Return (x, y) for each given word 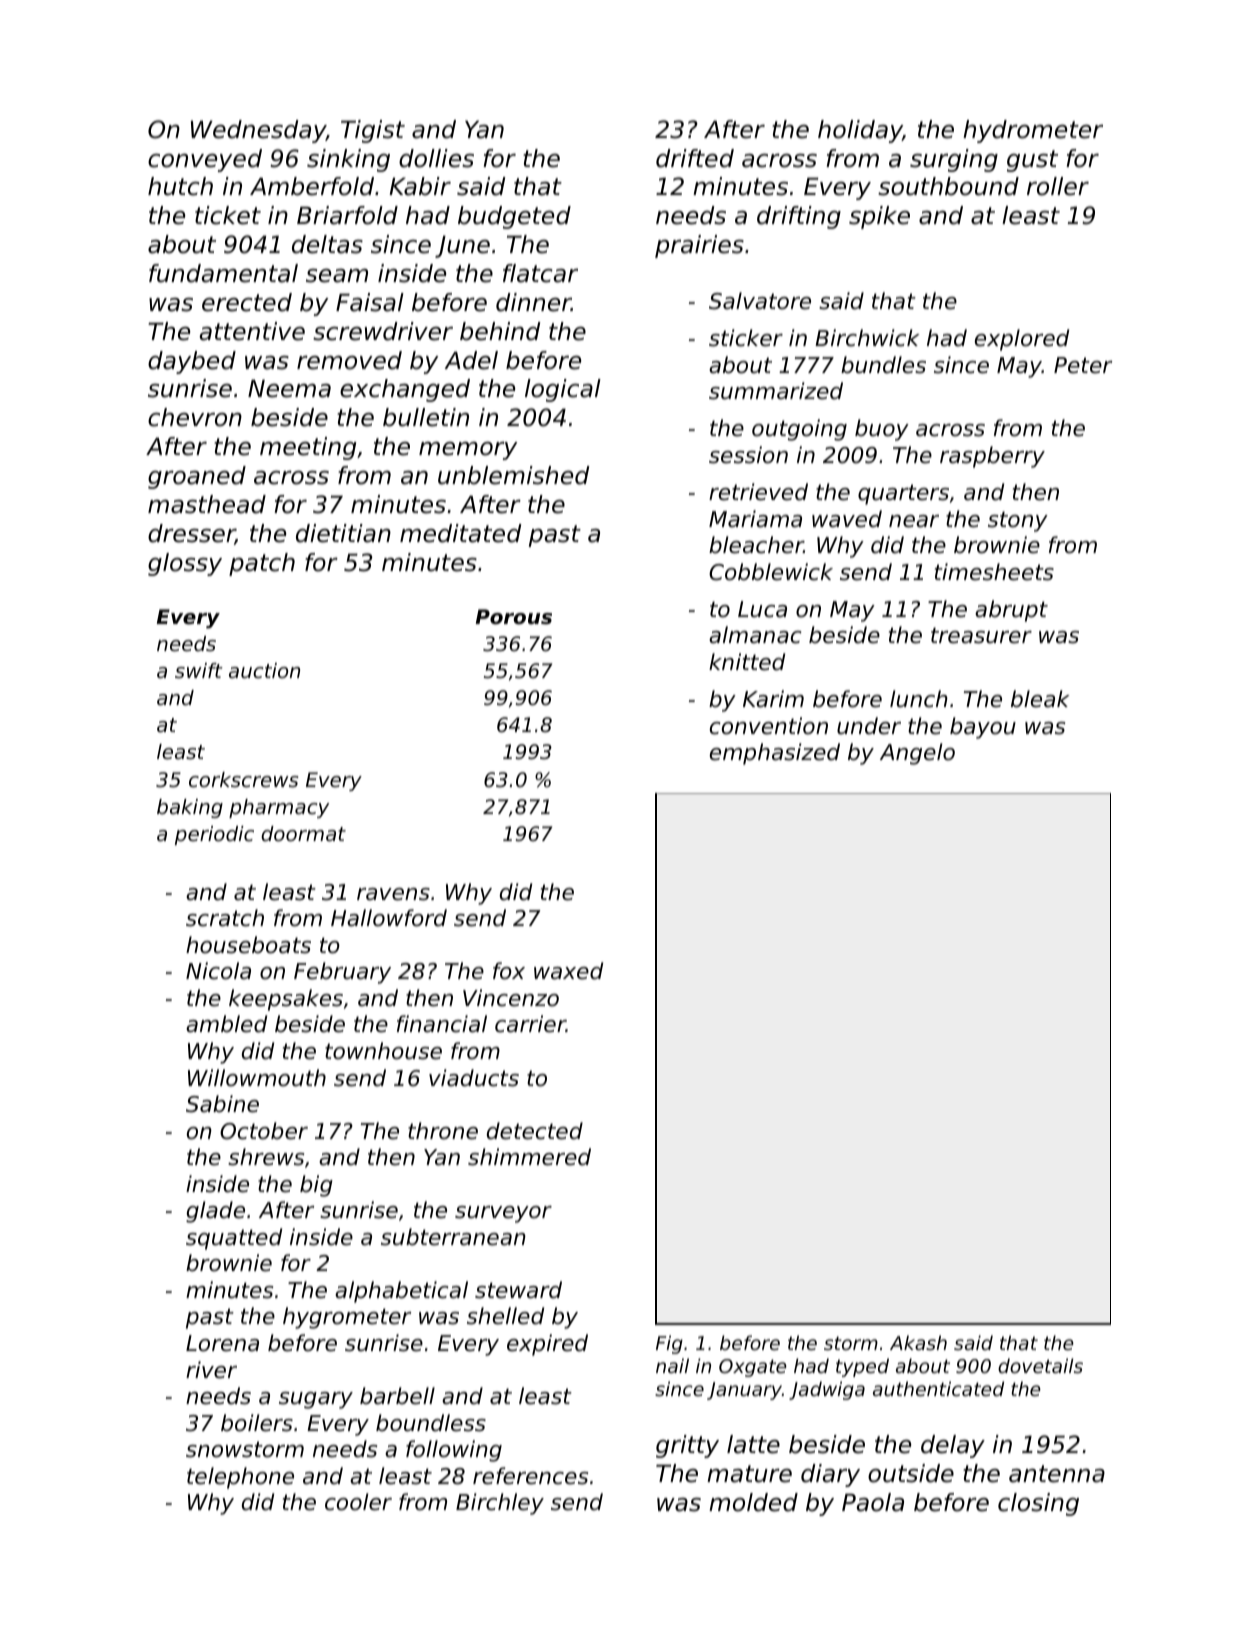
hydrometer (1033, 131)
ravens (393, 894)
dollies (436, 158)
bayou (983, 728)
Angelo (917, 754)
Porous (514, 617)
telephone (240, 1478)
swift (199, 670)
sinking (348, 160)
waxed (568, 971)
